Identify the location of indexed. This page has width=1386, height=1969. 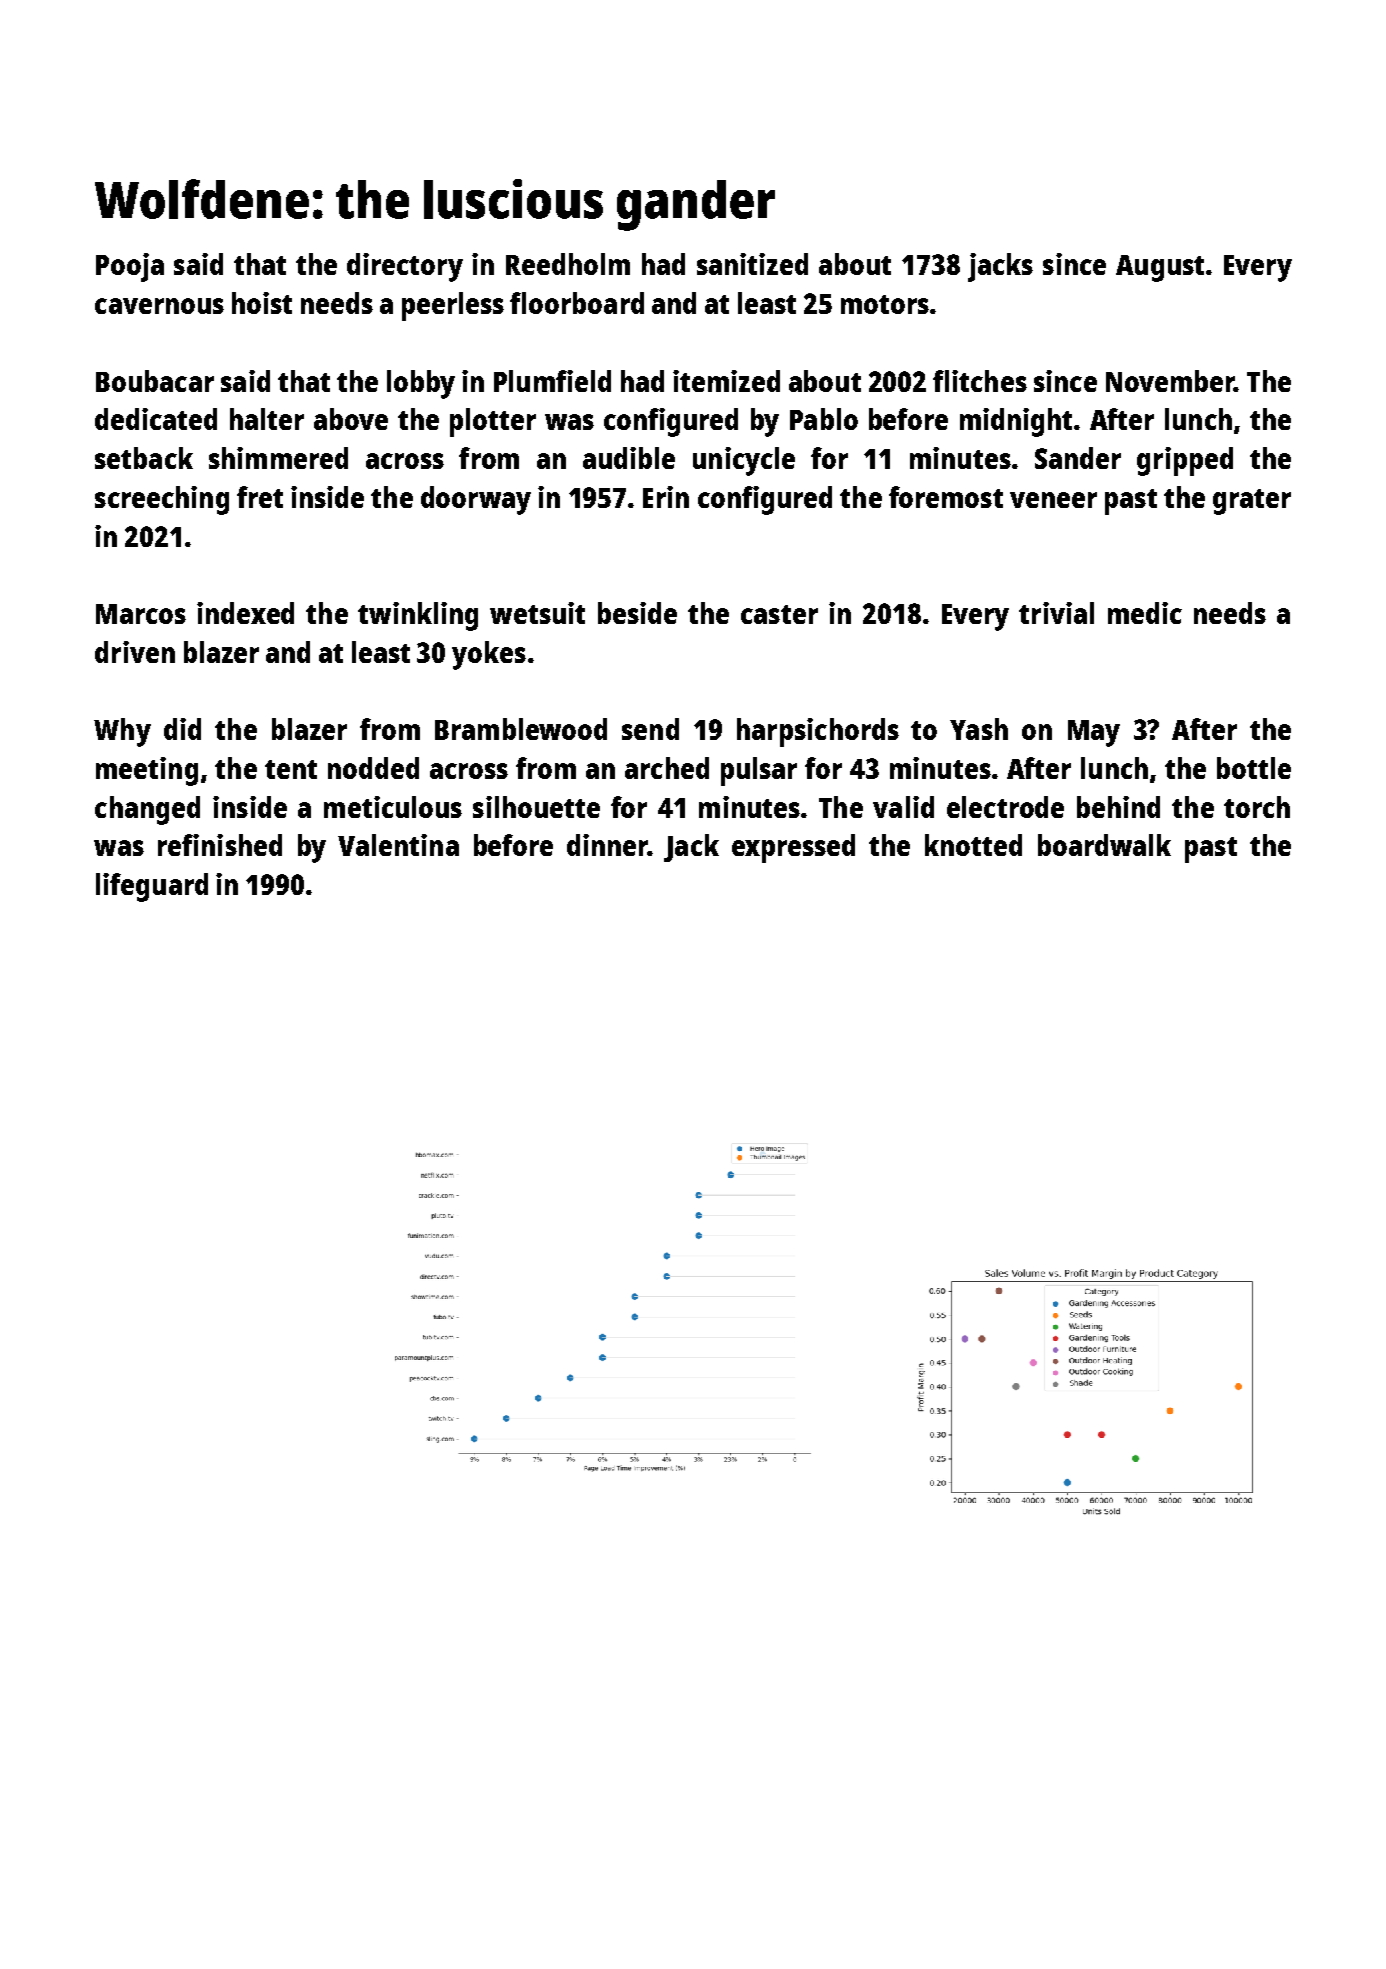
(245, 613).
